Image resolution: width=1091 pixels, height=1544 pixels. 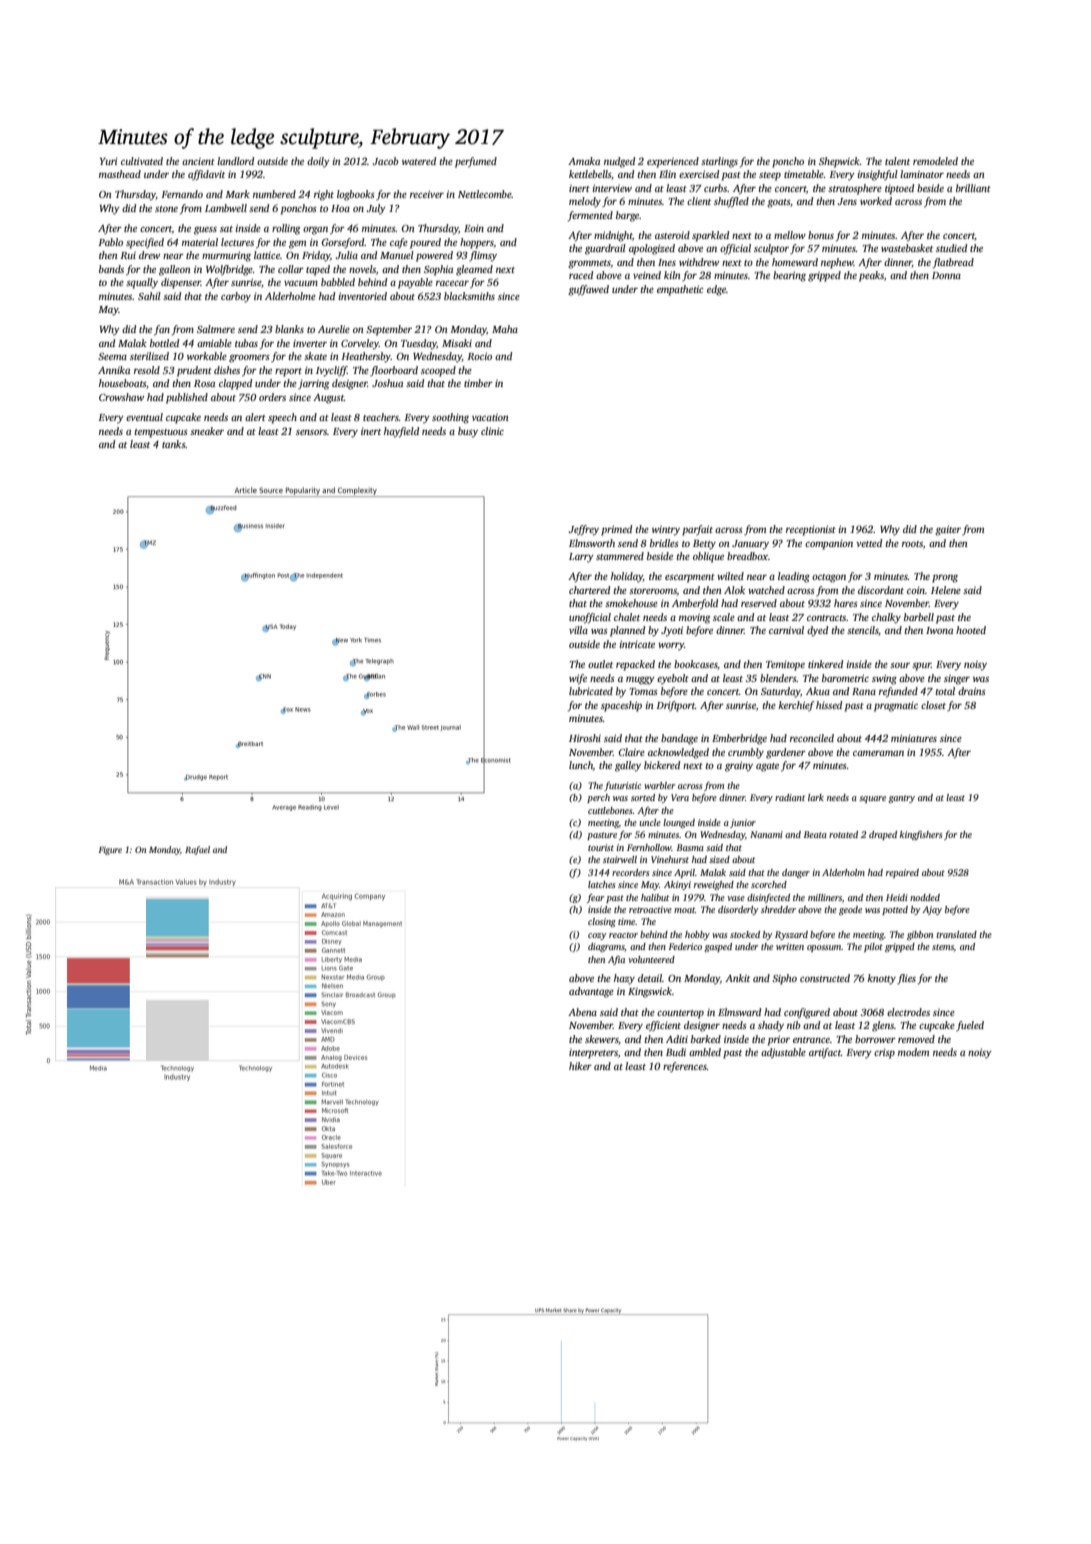 What do you see at coordinates (953, 263) in the document?
I see `flatbread` at bounding box center [953, 263].
